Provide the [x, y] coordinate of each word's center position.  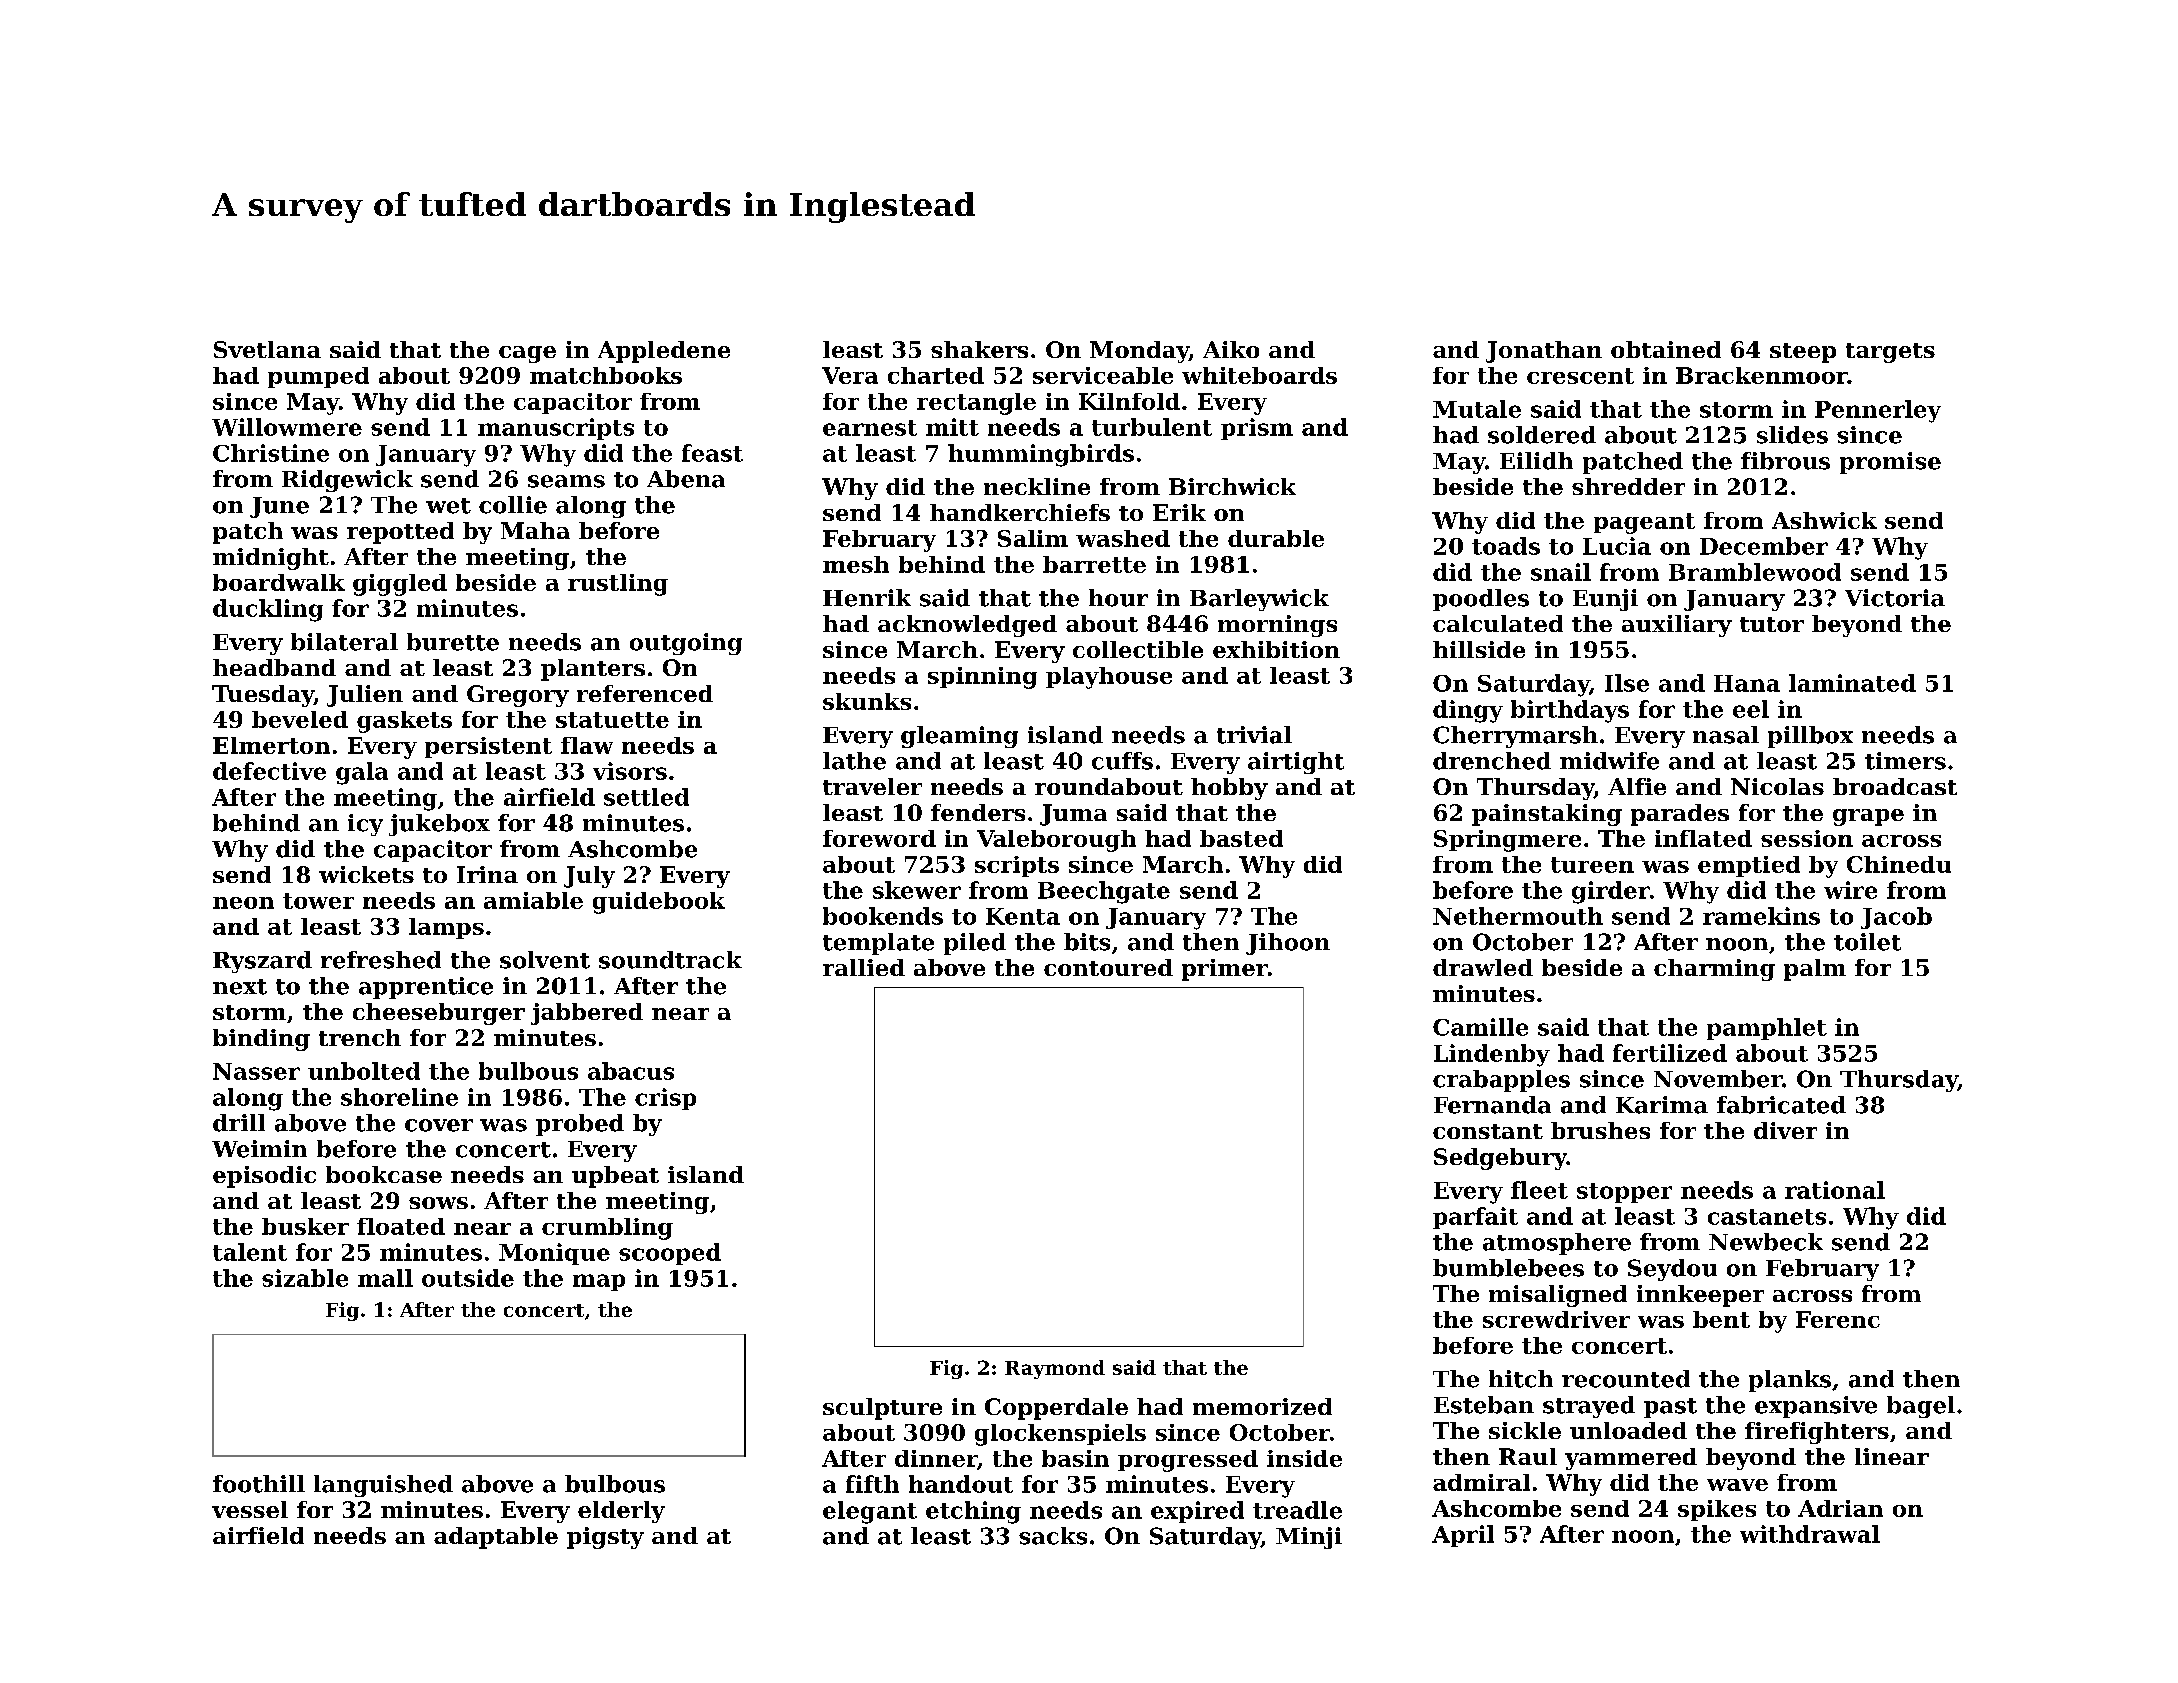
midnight [271, 559]
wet [448, 506]
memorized [1262, 1406]
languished [383, 1486]
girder [1611, 892]
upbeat [615, 1177]
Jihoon [1288, 944]
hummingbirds [1041, 455]
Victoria [1895, 598]
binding [261, 1040]
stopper [1624, 1193]
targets [1890, 353]
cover [439, 1125]
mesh [856, 564]
